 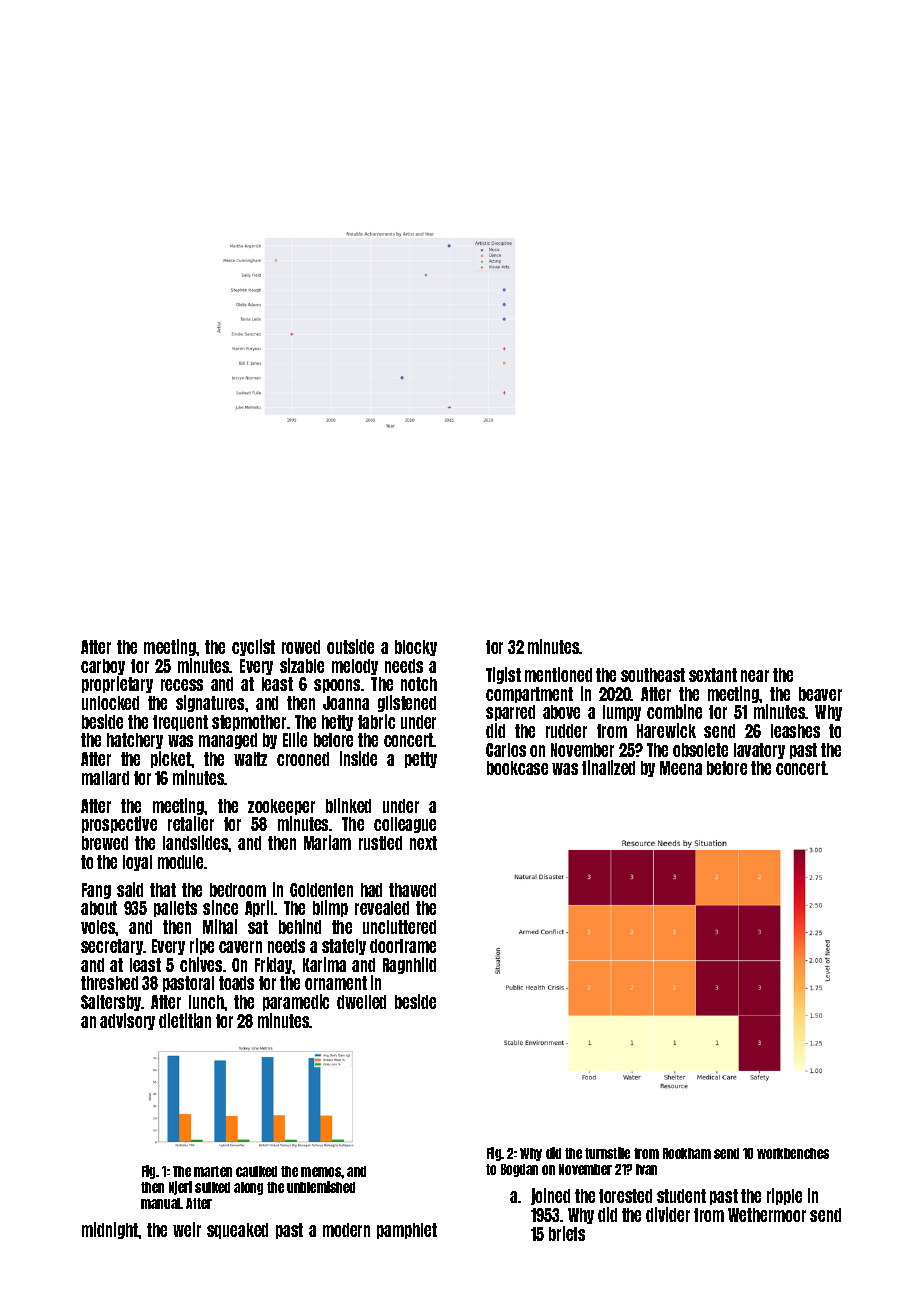 What do you see at coordinates (567, 1233) in the screenshot?
I see `briefs` at bounding box center [567, 1233].
